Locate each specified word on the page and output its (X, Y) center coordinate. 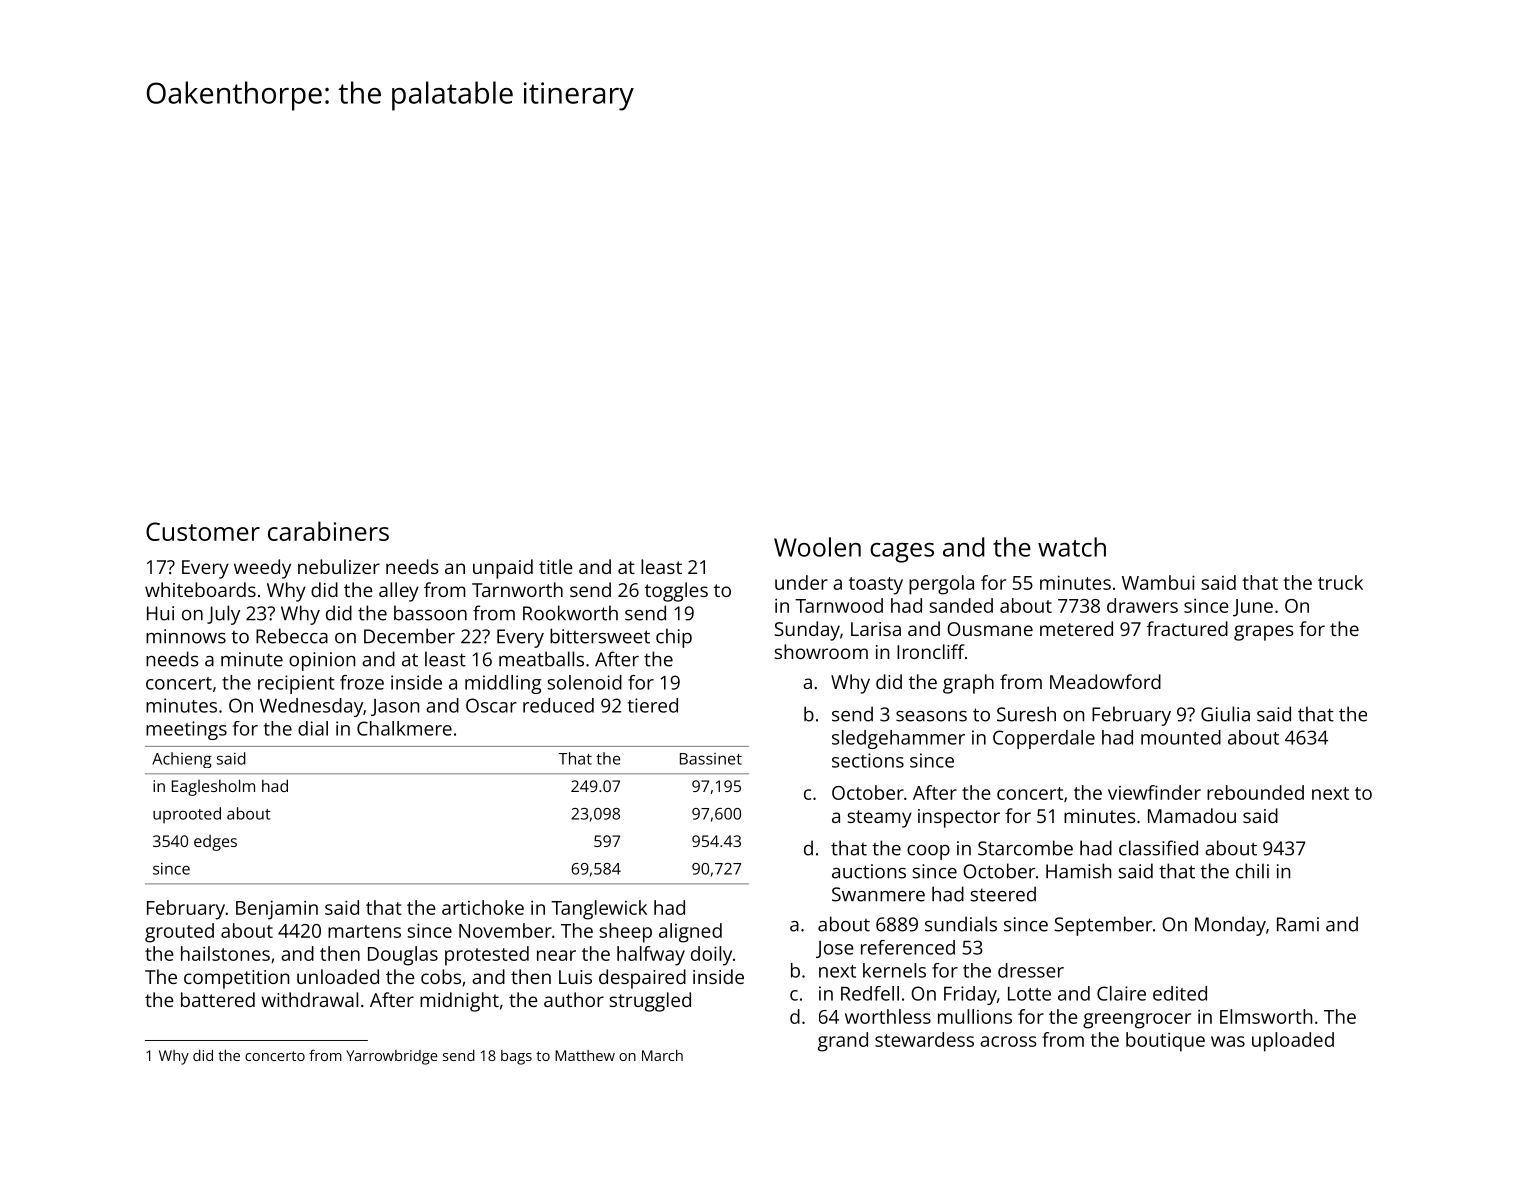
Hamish (1078, 871)
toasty (876, 586)
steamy (880, 819)
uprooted (187, 815)
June (1253, 608)
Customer (203, 531)
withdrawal (309, 999)
